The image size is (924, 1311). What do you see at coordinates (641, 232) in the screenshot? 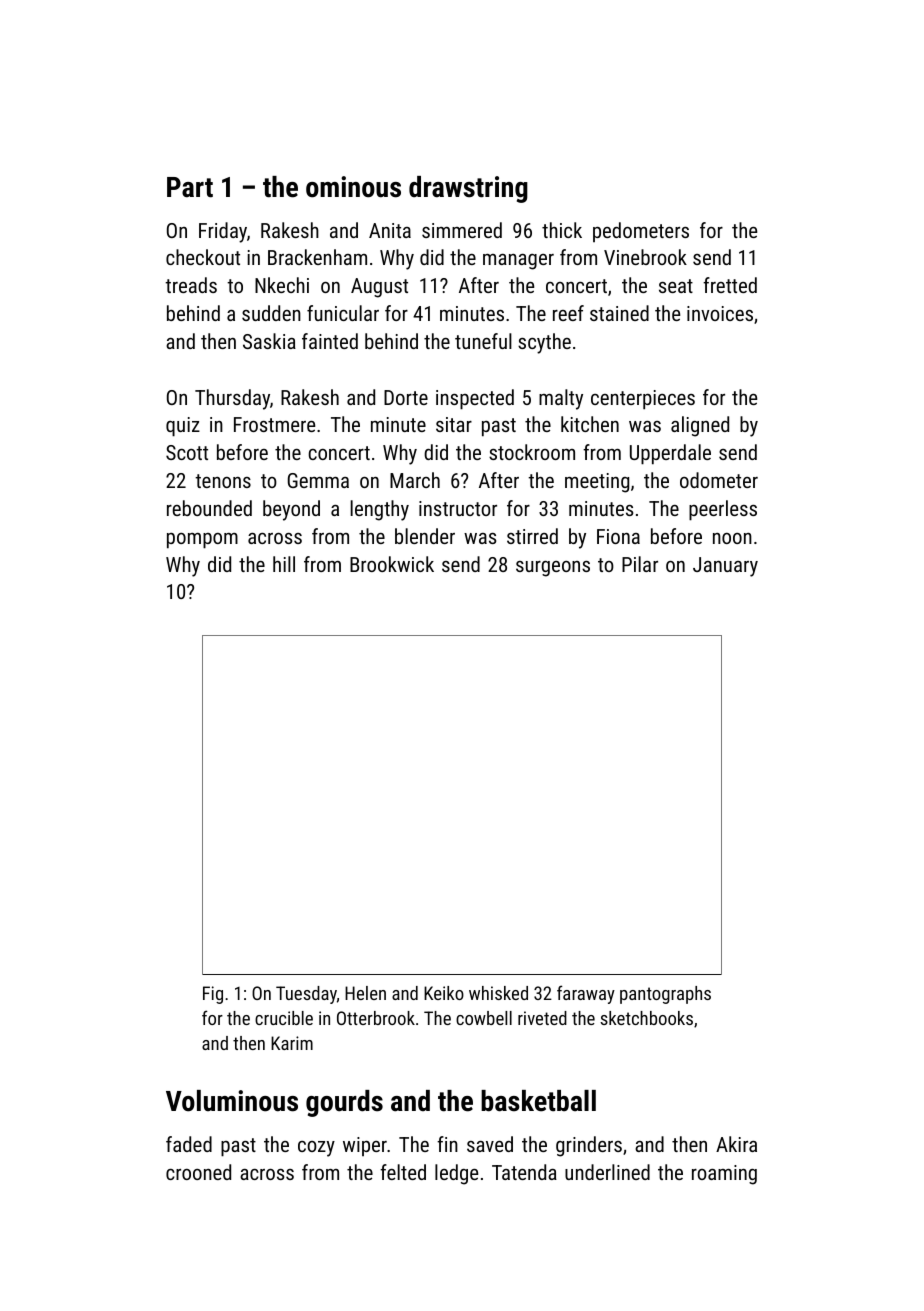
I see `pedometers` at bounding box center [641, 232].
